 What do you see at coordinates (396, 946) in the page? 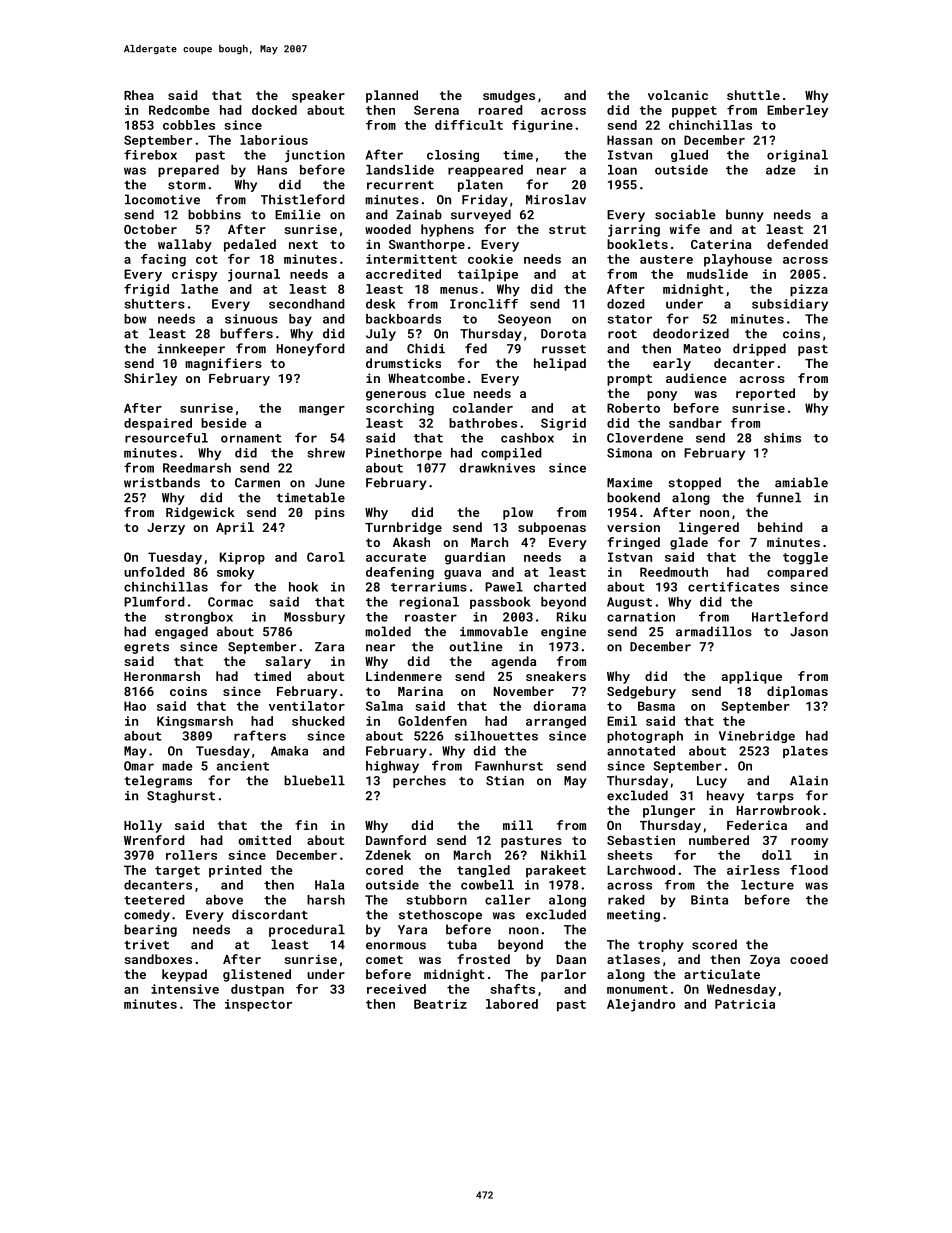
I see `enormous` at bounding box center [396, 946].
